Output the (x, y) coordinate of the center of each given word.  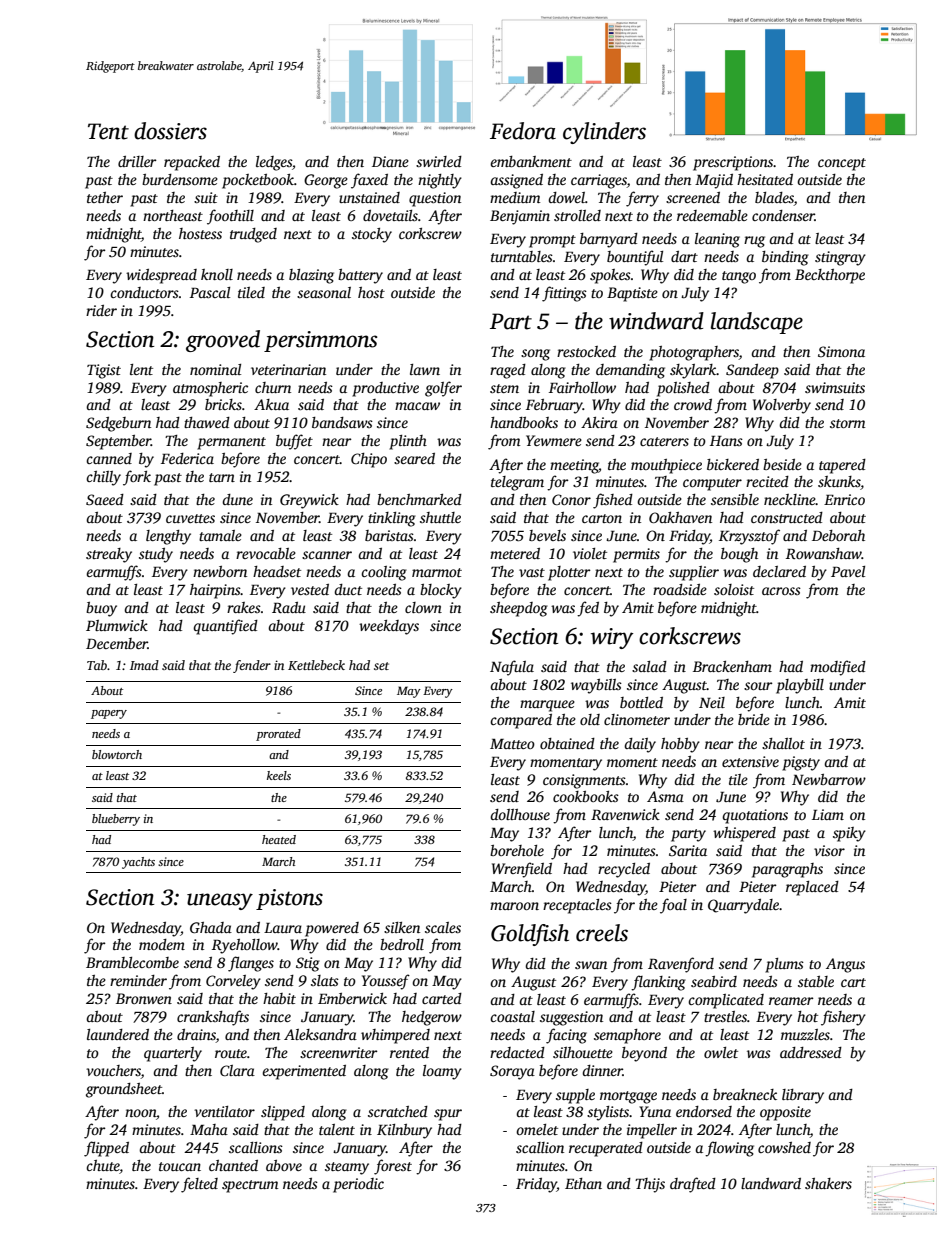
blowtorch (117, 754)
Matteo (512, 744)
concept (842, 164)
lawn (425, 369)
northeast (173, 215)
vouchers (113, 1072)
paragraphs (787, 870)
